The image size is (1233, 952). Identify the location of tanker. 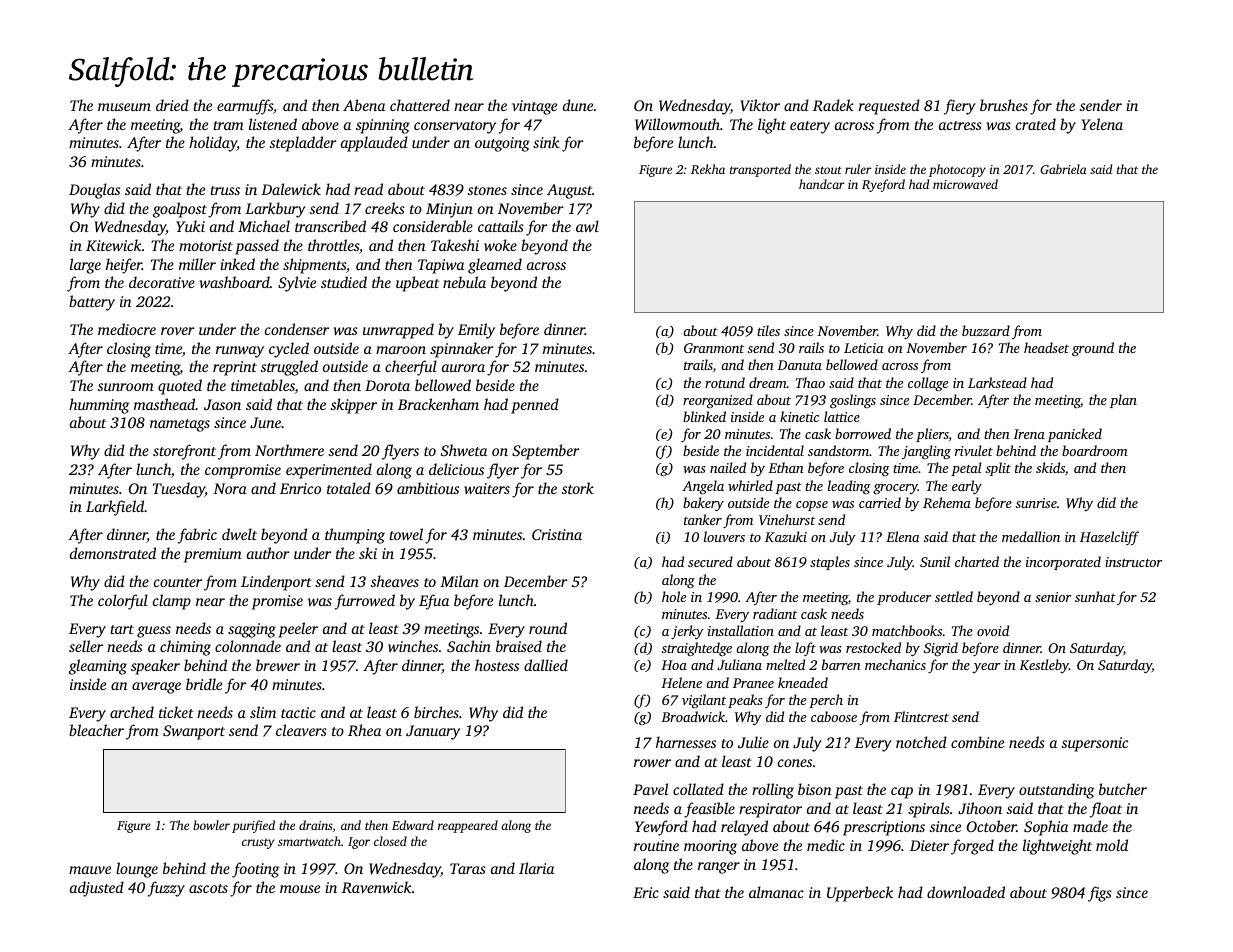
(703, 519).
